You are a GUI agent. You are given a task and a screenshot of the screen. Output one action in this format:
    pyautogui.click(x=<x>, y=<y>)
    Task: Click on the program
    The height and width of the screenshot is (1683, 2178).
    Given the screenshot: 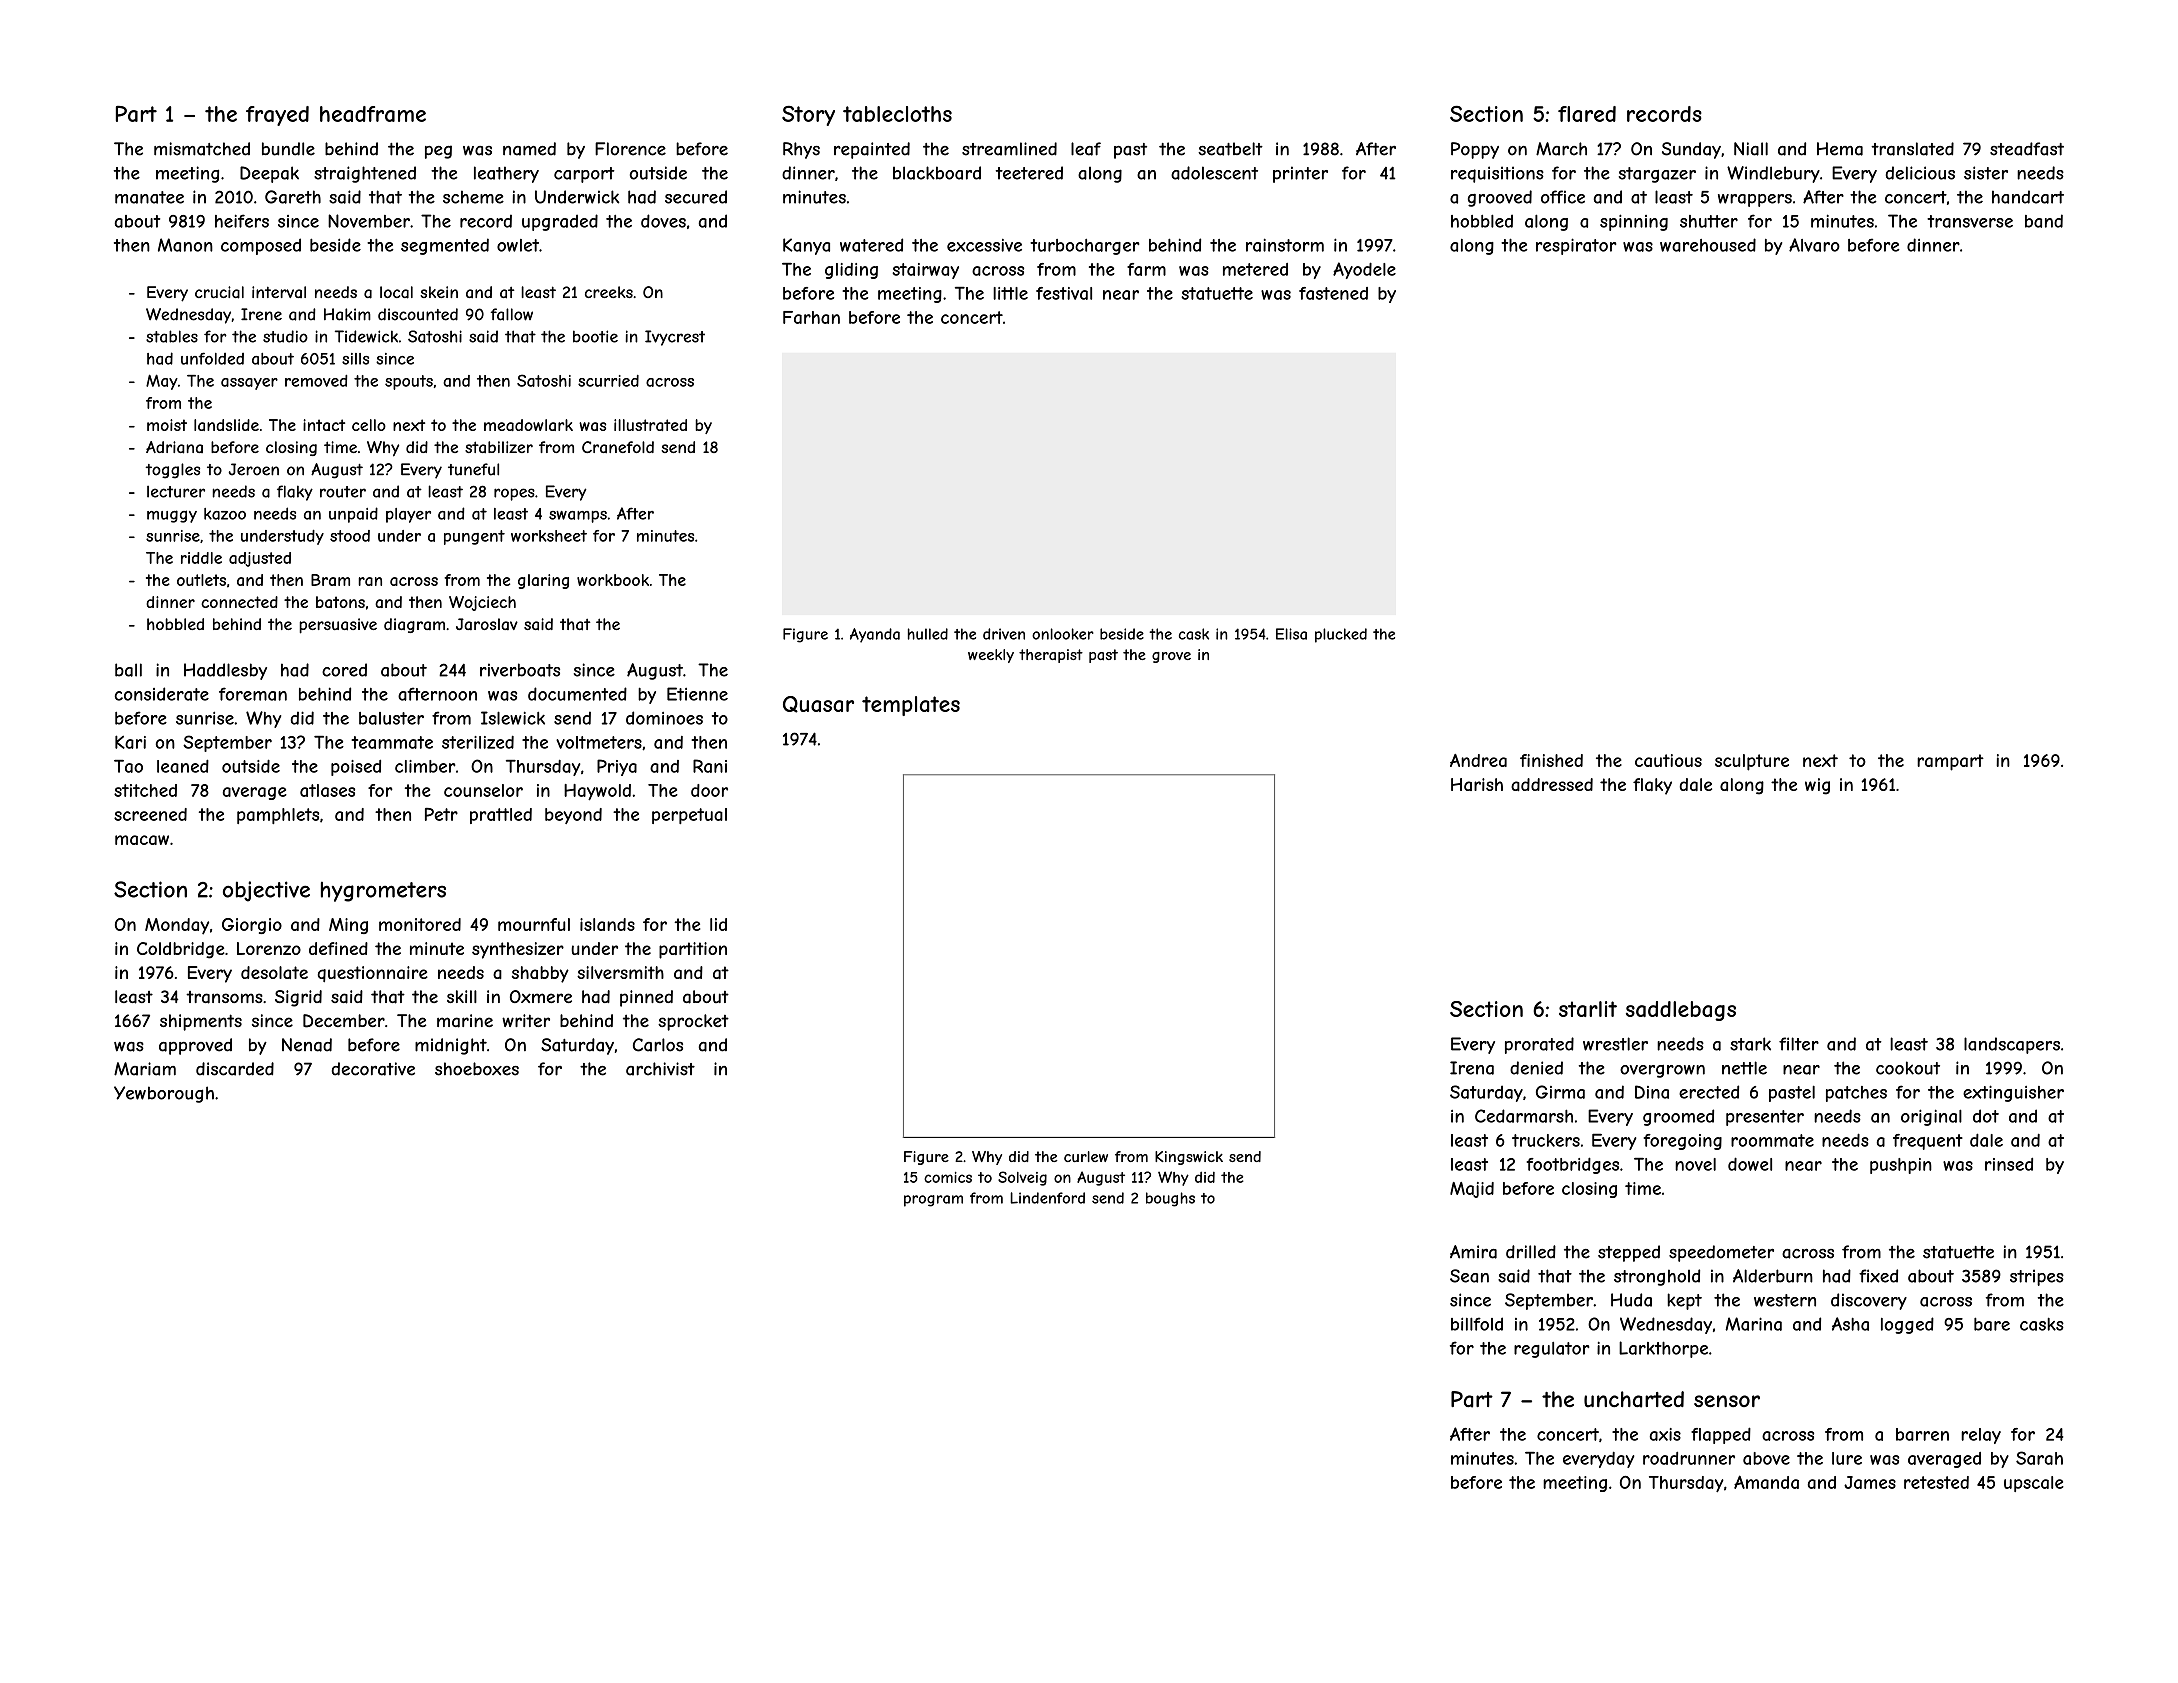 What is the action you would take?
    pyautogui.click(x=933, y=1201)
